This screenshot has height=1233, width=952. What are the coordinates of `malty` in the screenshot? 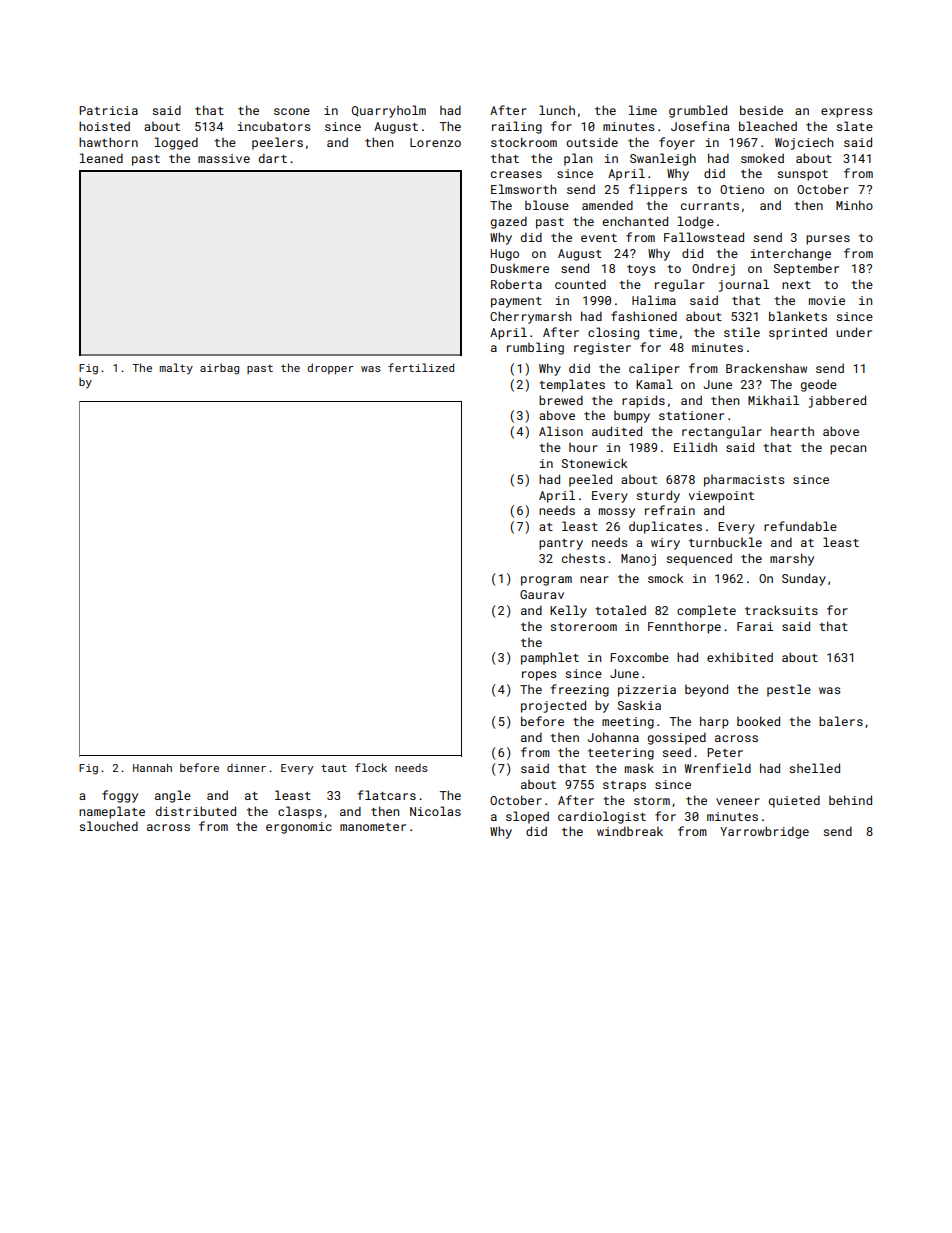 It's located at (176, 369).
